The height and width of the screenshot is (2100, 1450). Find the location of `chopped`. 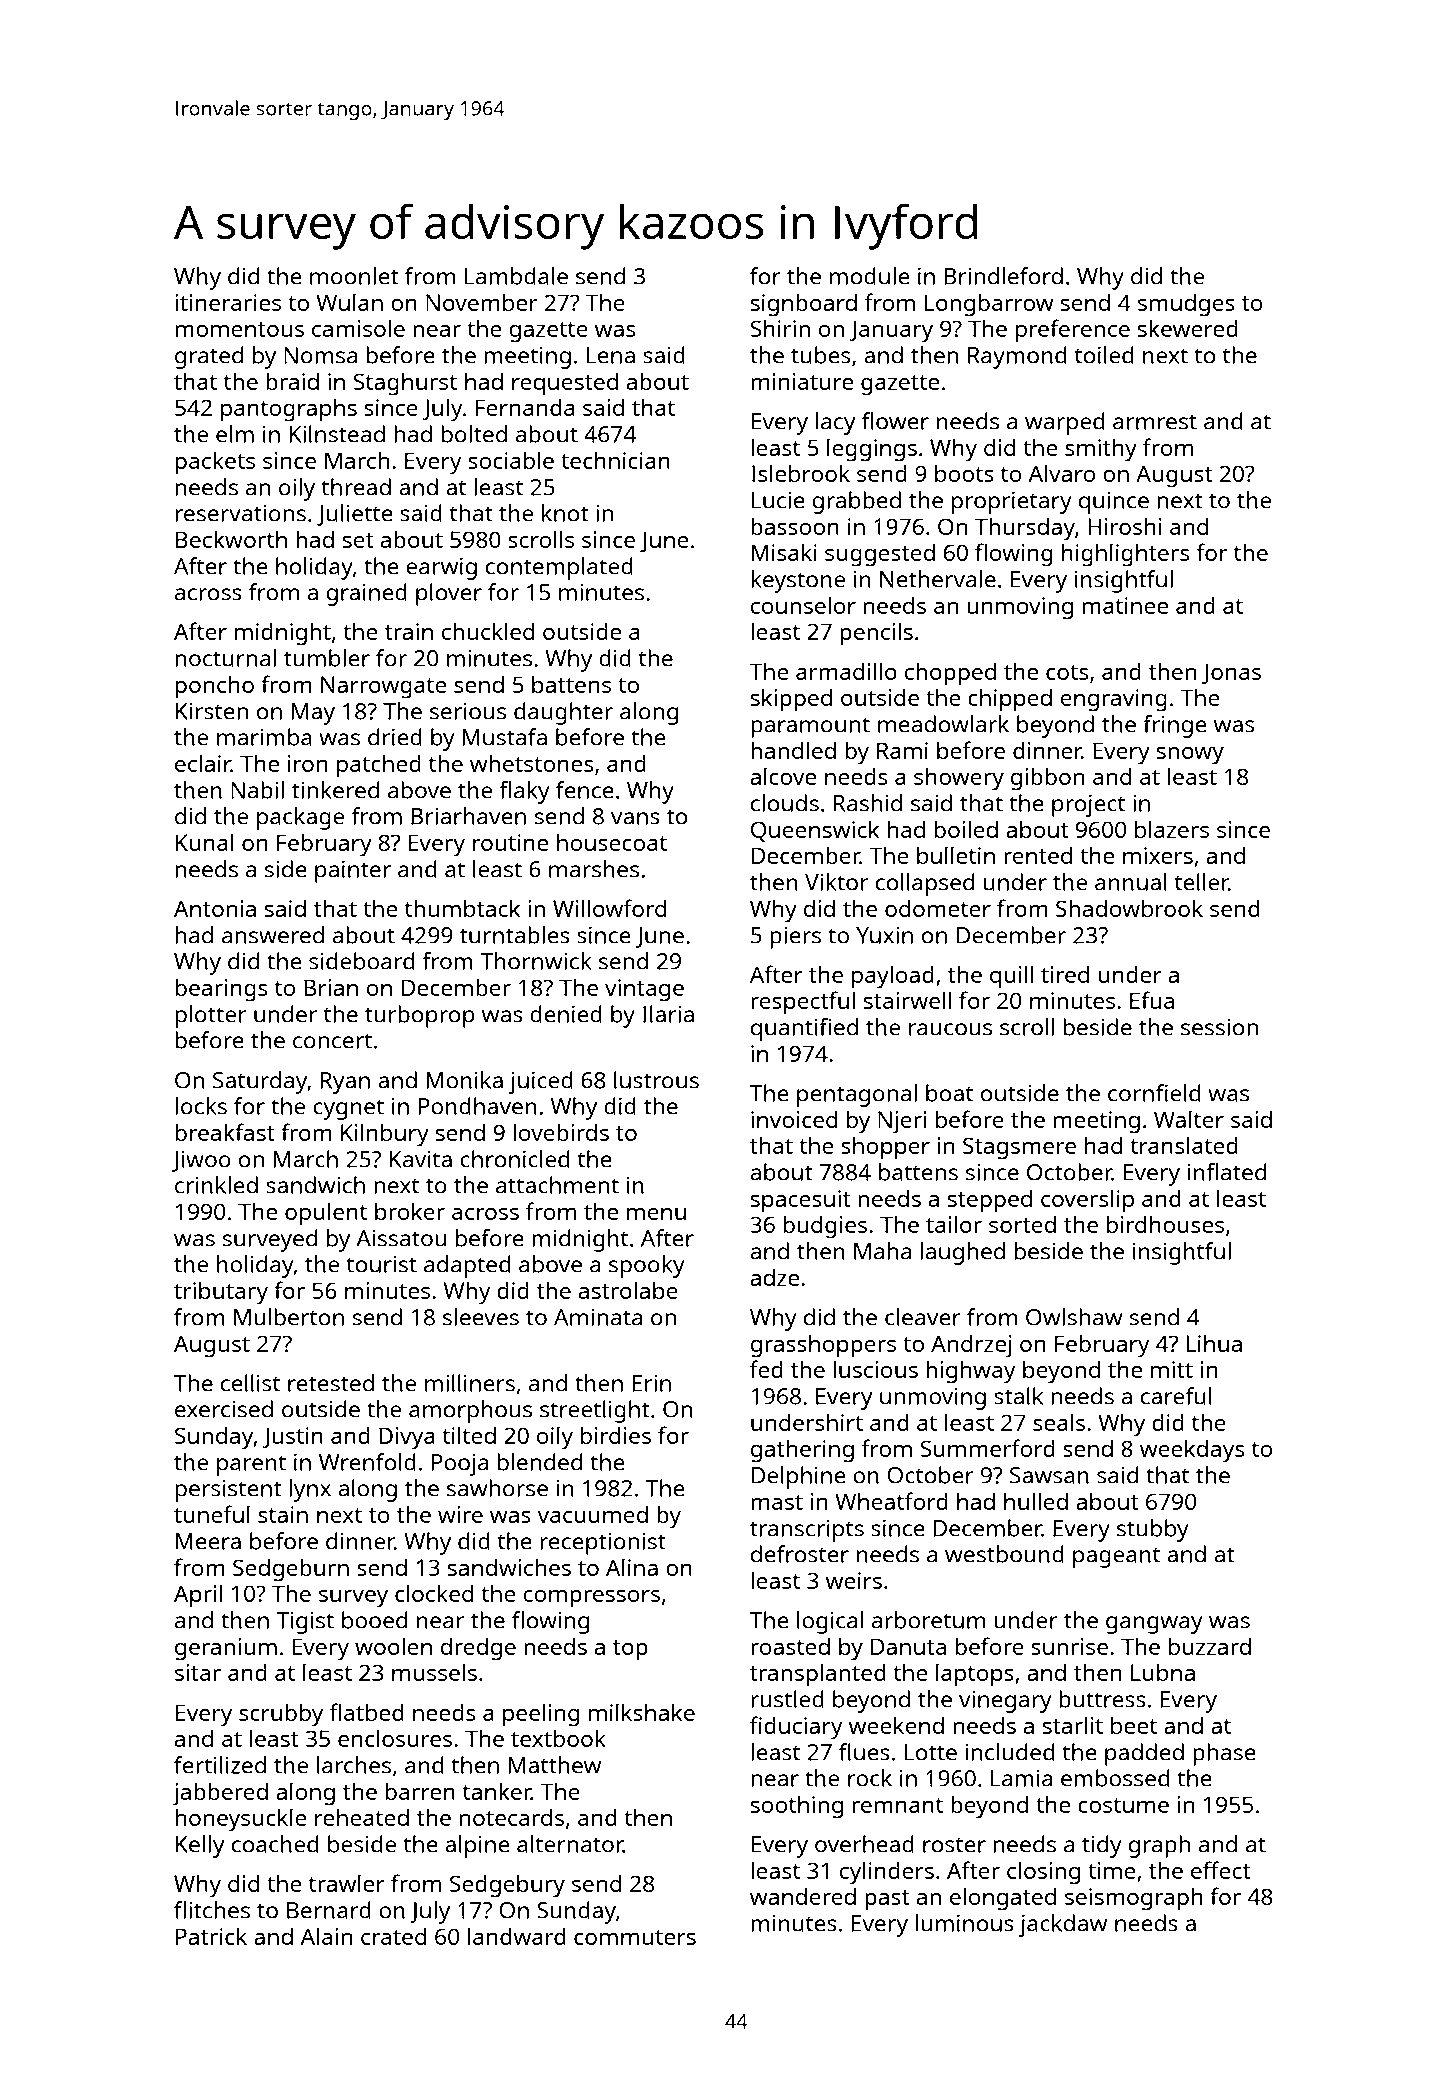

chopped is located at coordinates (950, 674).
